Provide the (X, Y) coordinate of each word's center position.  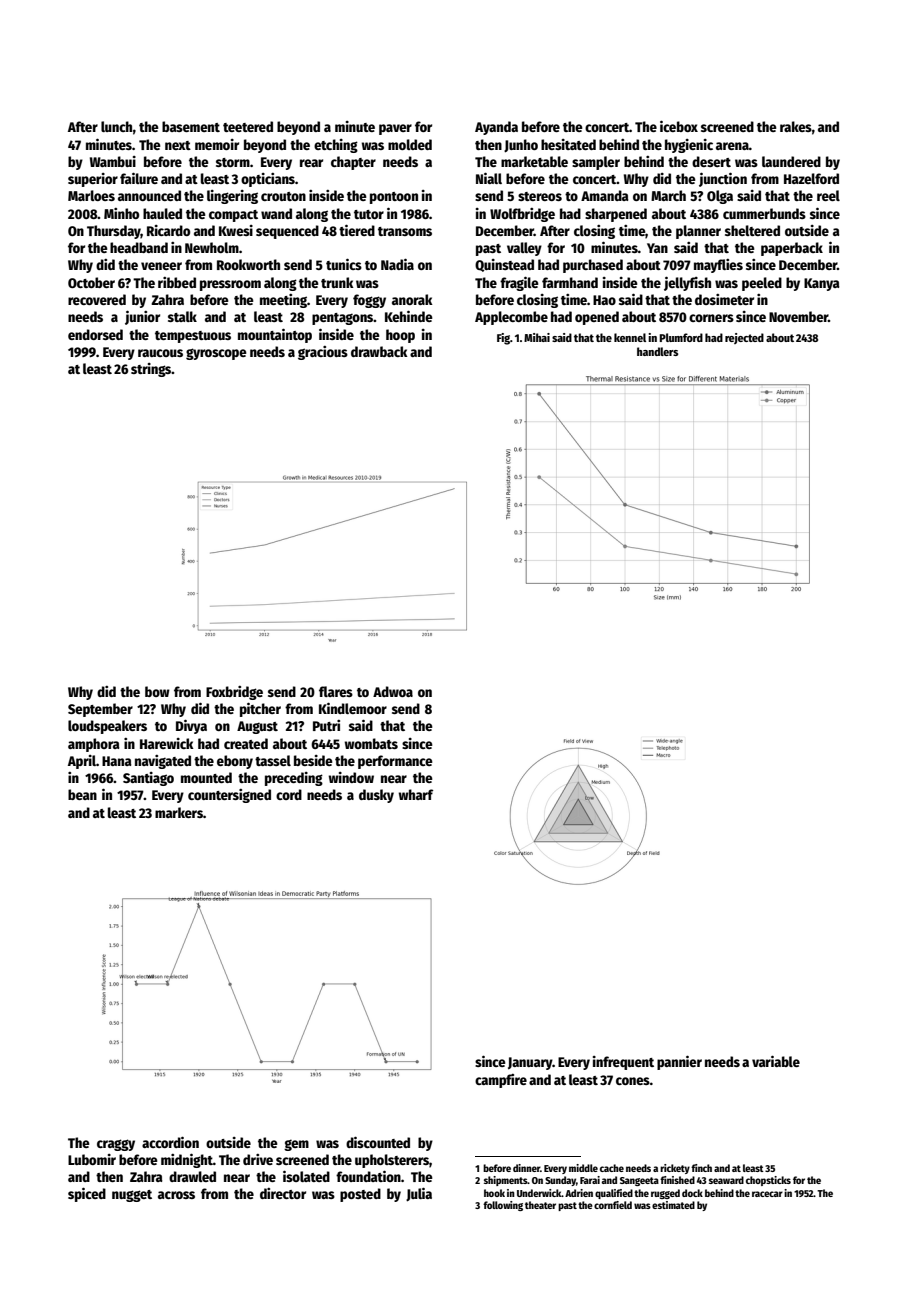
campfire (501, 1081)
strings (151, 370)
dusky (376, 796)
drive (258, 1159)
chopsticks (768, 1181)
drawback (379, 351)
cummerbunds (764, 213)
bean (82, 794)
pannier (679, 1062)
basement (191, 126)
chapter (353, 163)
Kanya (822, 284)
